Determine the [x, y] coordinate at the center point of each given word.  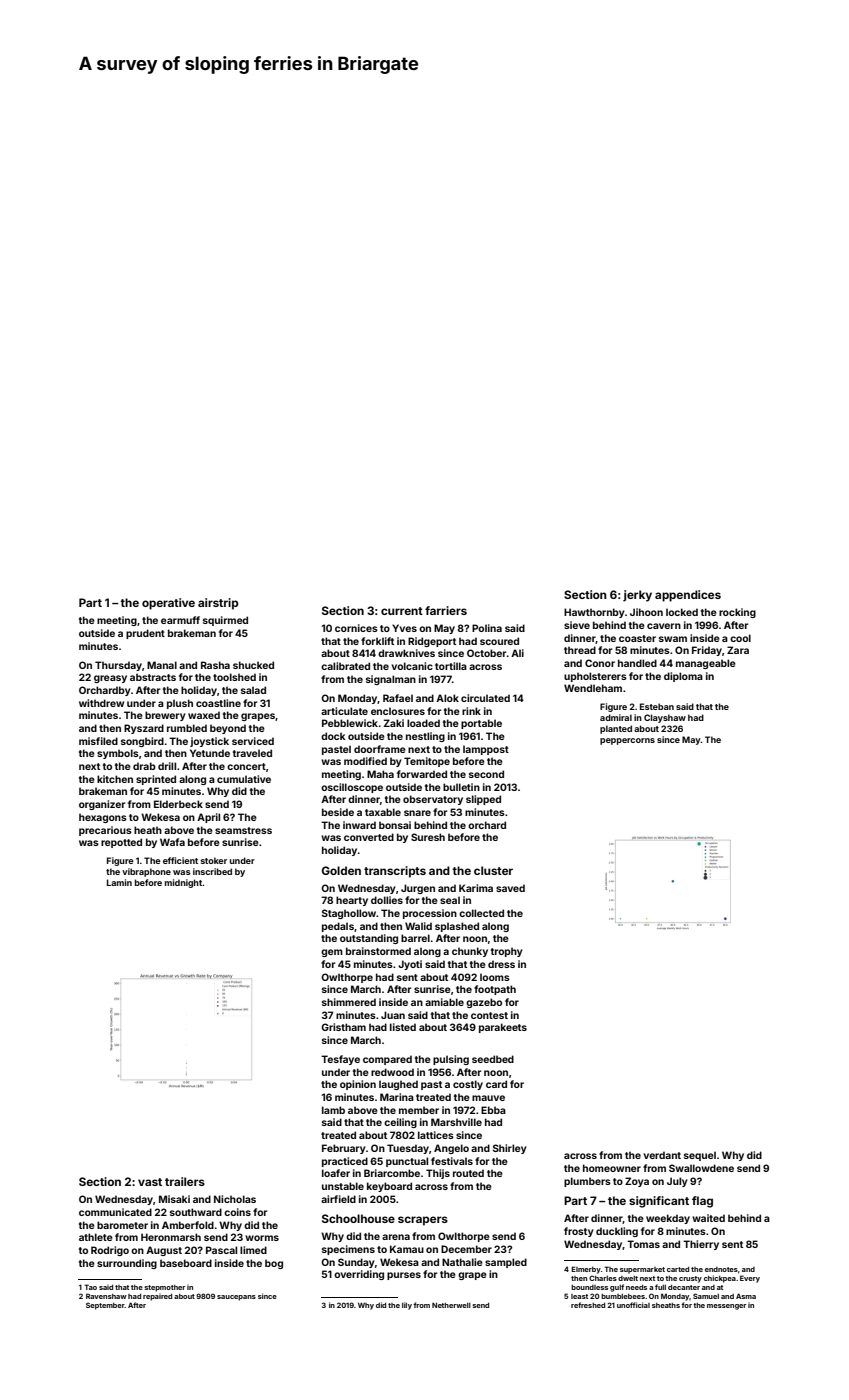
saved [510, 888]
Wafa [172, 842]
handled [637, 663]
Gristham [343, 1027]
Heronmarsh [171, 1237]
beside [338, 812]
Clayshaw [665, 718]
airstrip [218, 604]
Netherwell [451, 1305]
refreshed [588, 1305]
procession [430, 914]
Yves [404, 628]
